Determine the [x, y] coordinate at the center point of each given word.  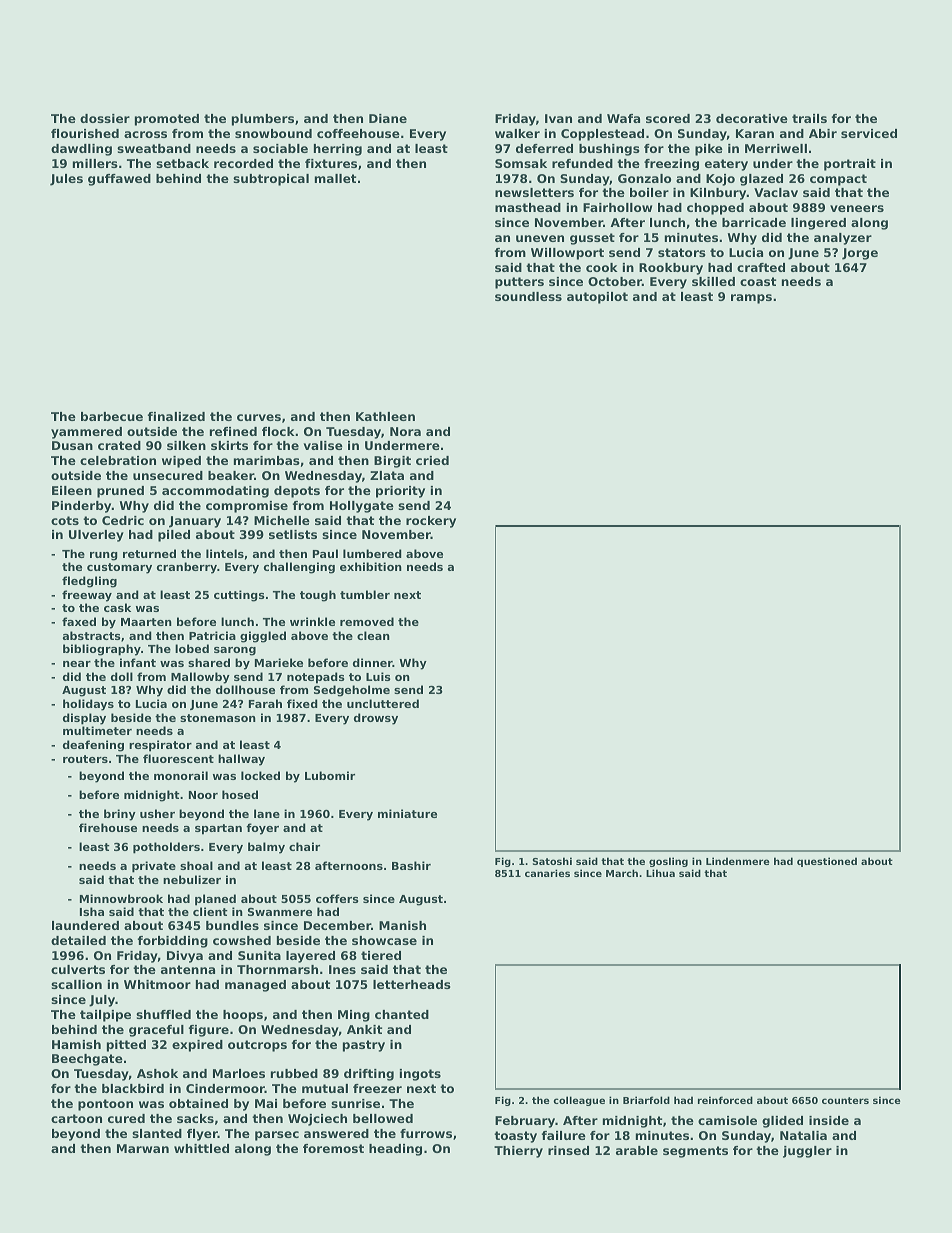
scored [668, 118]
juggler [807, 1152]
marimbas [266, 460]
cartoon [76, 1118]
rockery [431, 522]
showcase [384, 940]
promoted [167, 120]
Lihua [660, 873]
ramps [751, 299]
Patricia [212, 635]
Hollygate [362, 507]
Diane [388, 118]
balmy [266, 848]
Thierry [518, 1152]
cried [432, 460]
